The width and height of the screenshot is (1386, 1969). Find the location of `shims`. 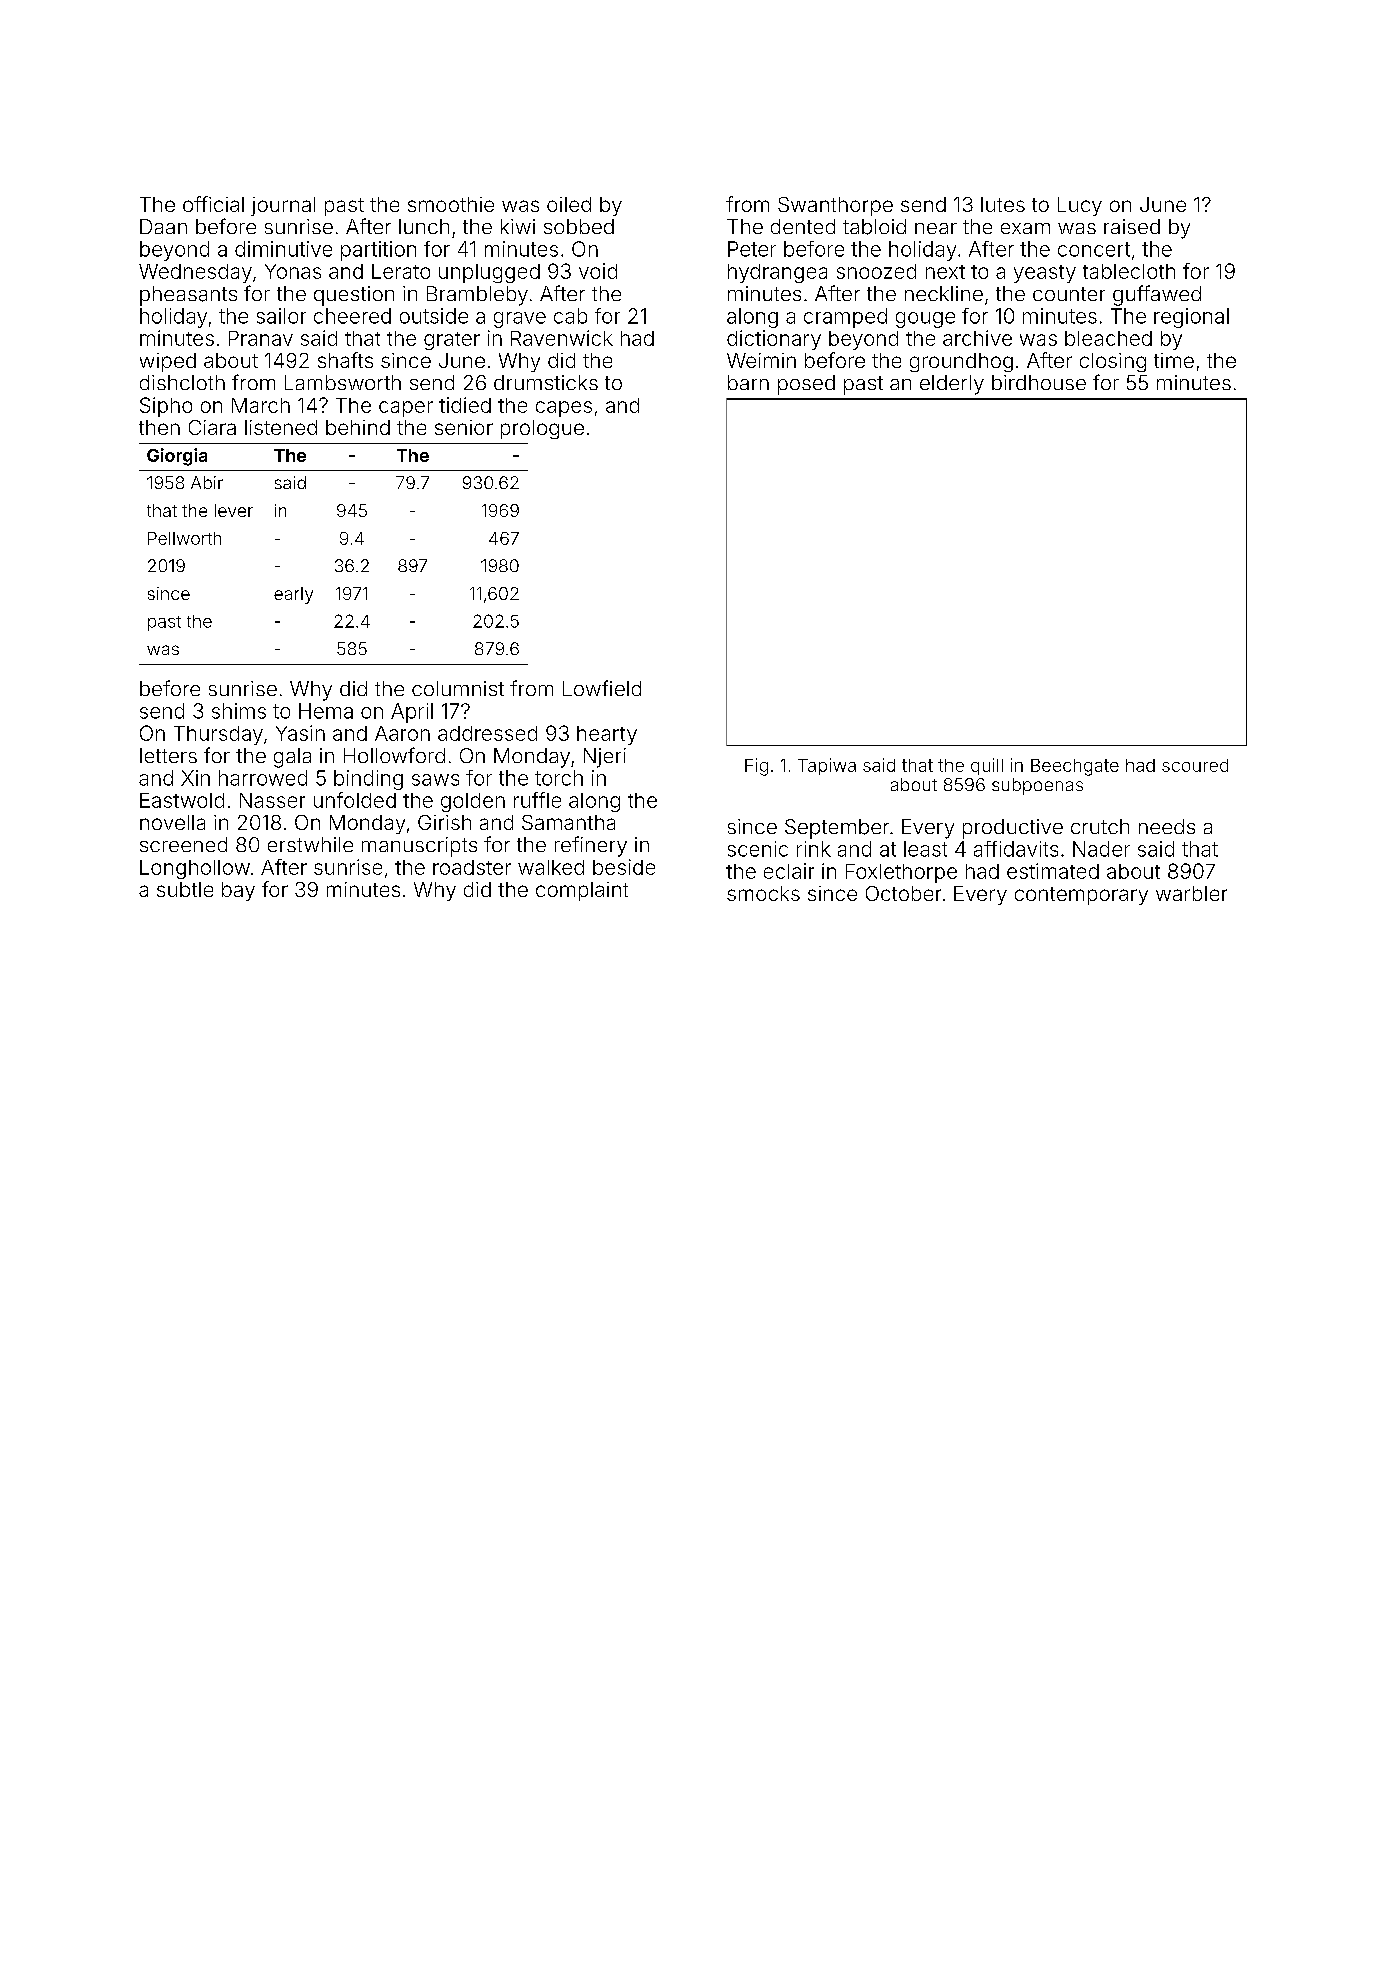

shims is located at coordinates (239, 711).
